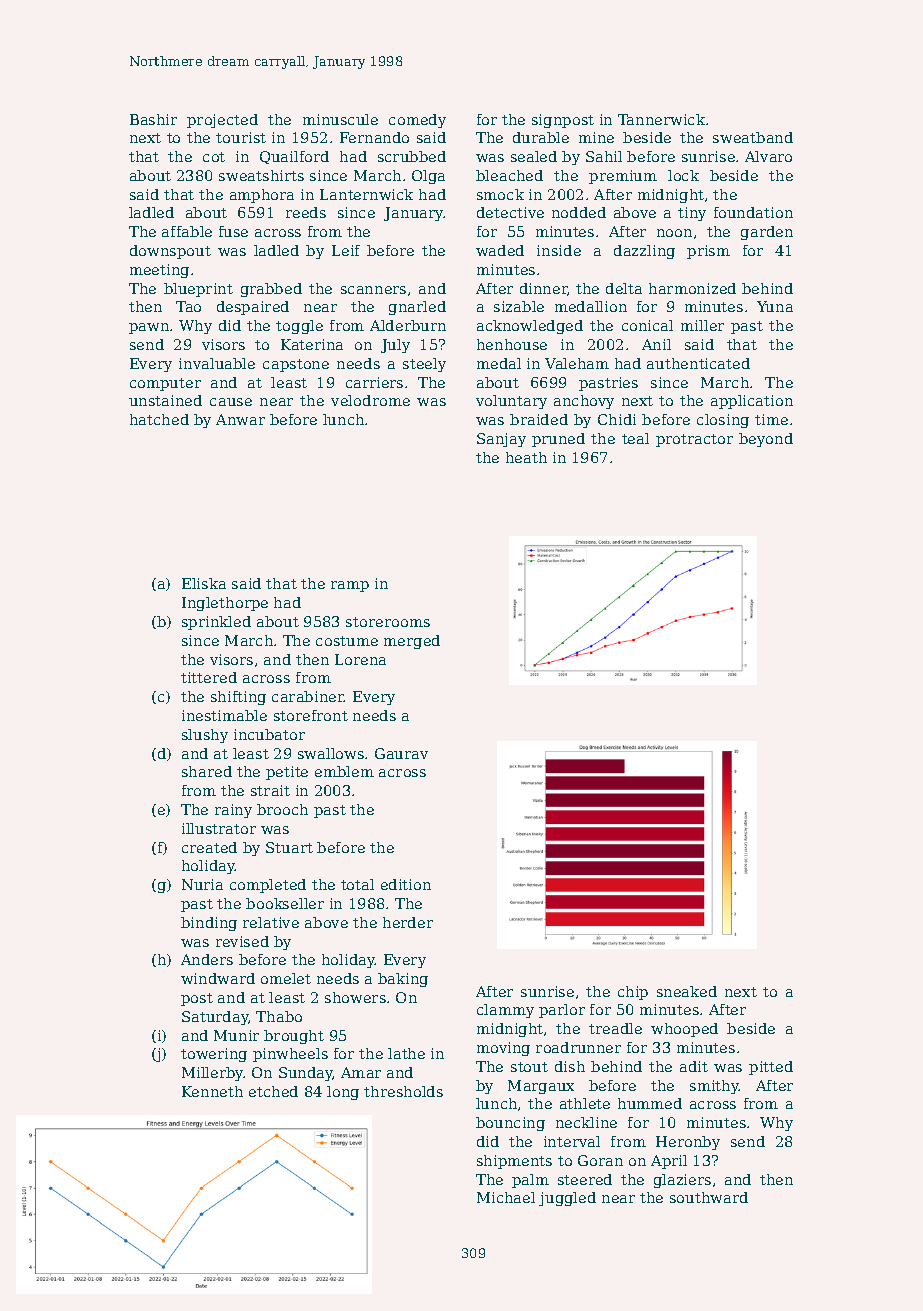  What do you see at coordinates (225, 604) in the screenshot?
I see `Inglethorpe` at bounding box center [225, 604].
